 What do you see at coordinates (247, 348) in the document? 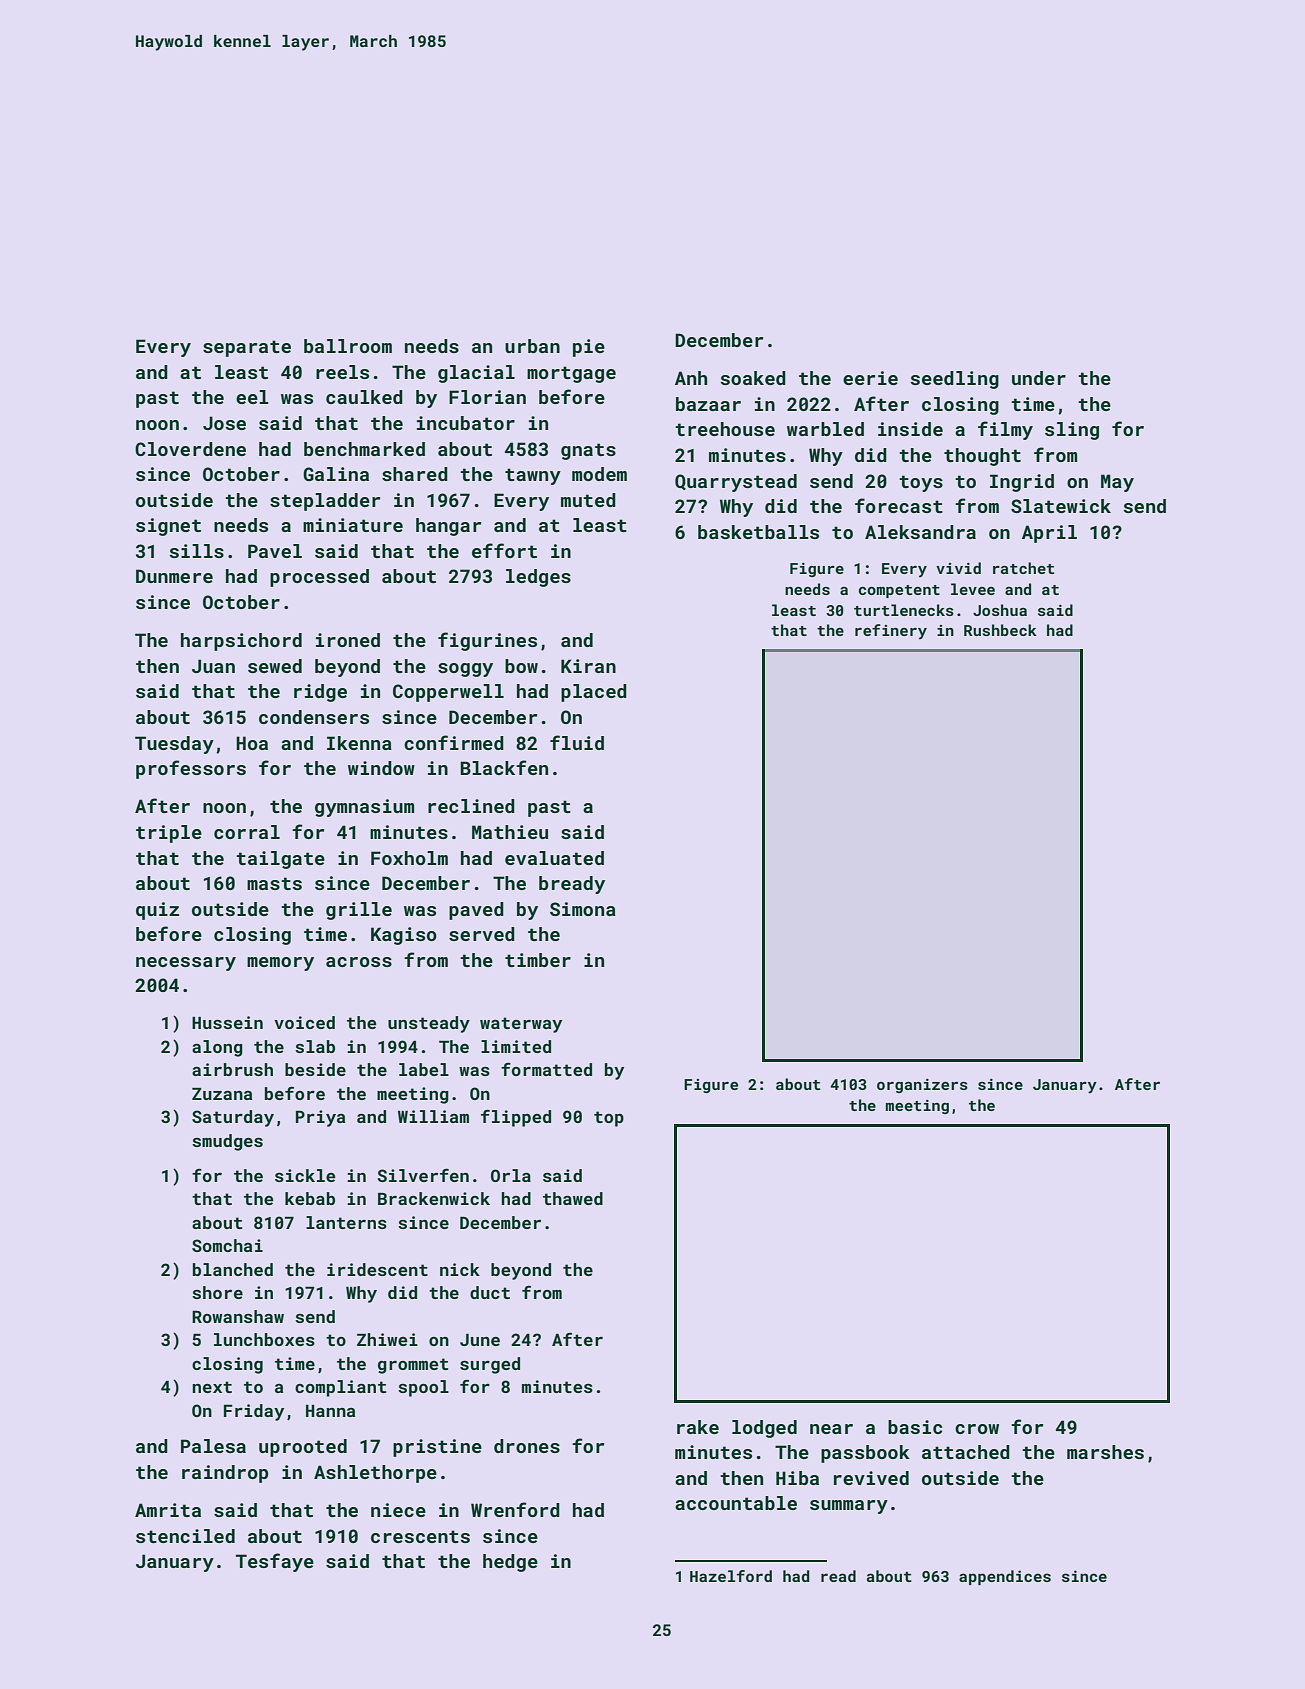
I see `separate` at bounding box center [247, 348].
